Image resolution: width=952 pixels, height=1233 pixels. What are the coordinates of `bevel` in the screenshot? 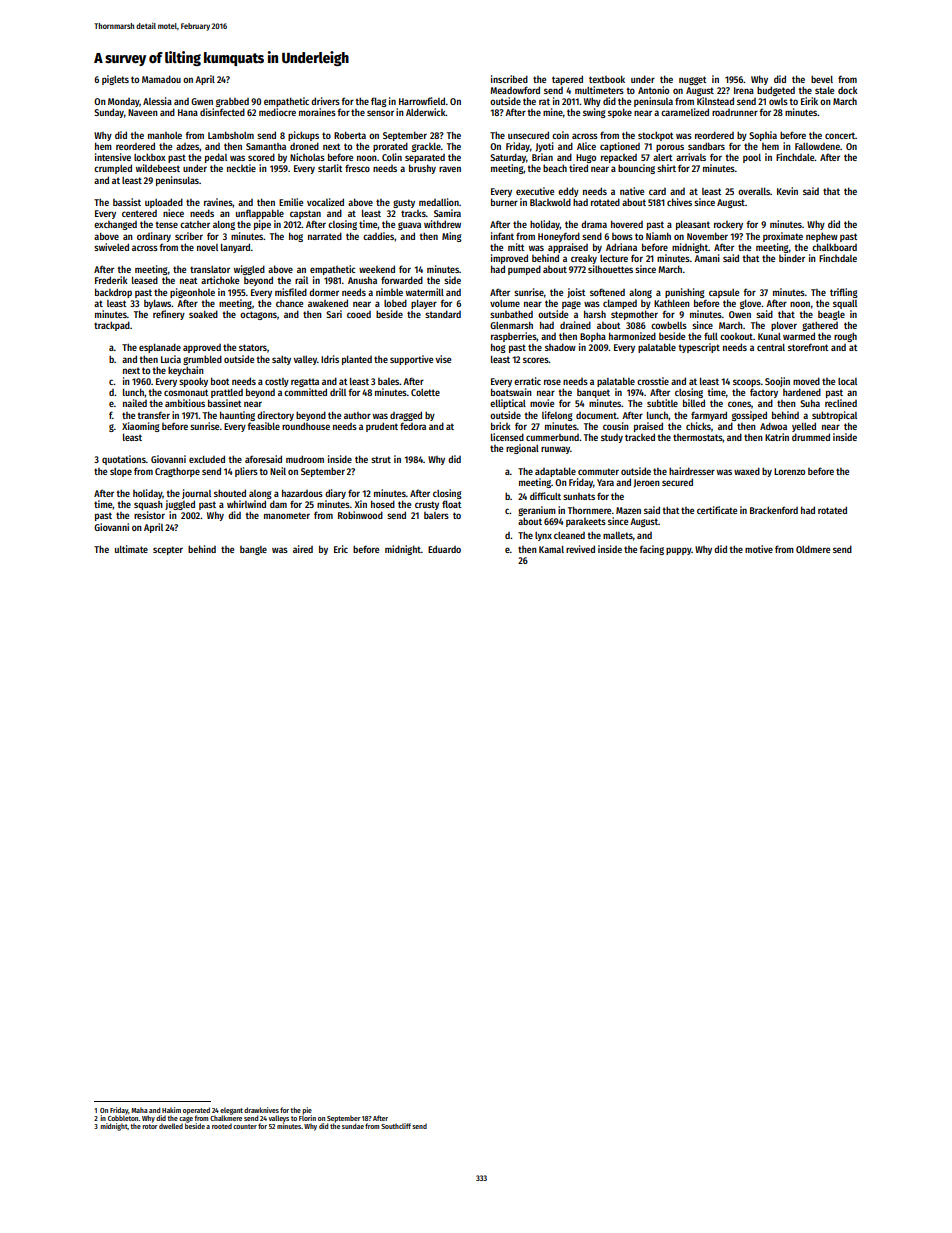 It's located at (822, 79).
